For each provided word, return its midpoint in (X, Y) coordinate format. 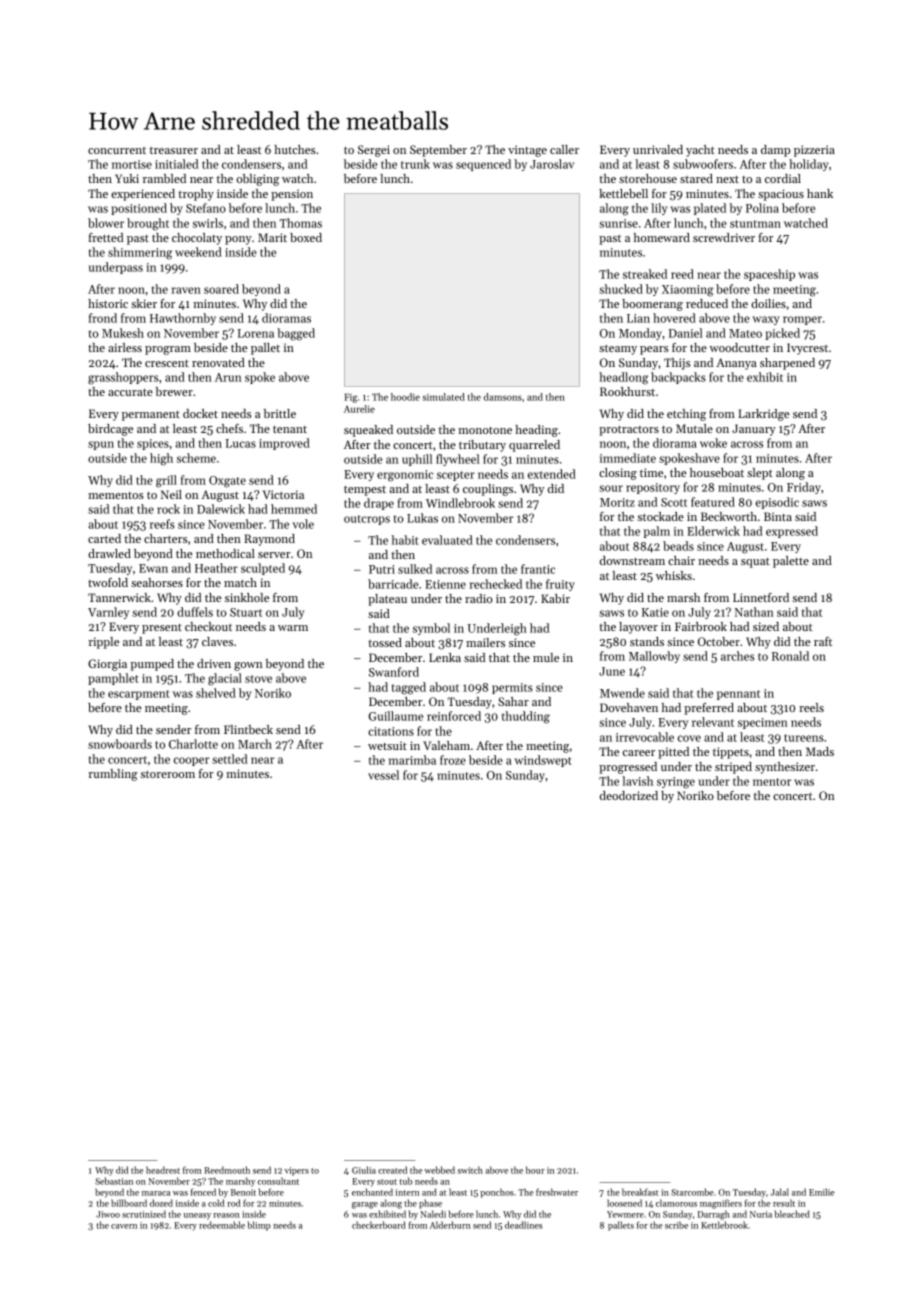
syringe (676, 783)
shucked (621, 289)
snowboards (120, 744)
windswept (543, 761)
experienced (143, 195)
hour (535, 1170)
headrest (163, 1170)
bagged (296, 334)
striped (733, 768)
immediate (628, 458)
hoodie (405, 397)
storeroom (168, 774)
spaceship (769, 275)
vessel (383, 775)
